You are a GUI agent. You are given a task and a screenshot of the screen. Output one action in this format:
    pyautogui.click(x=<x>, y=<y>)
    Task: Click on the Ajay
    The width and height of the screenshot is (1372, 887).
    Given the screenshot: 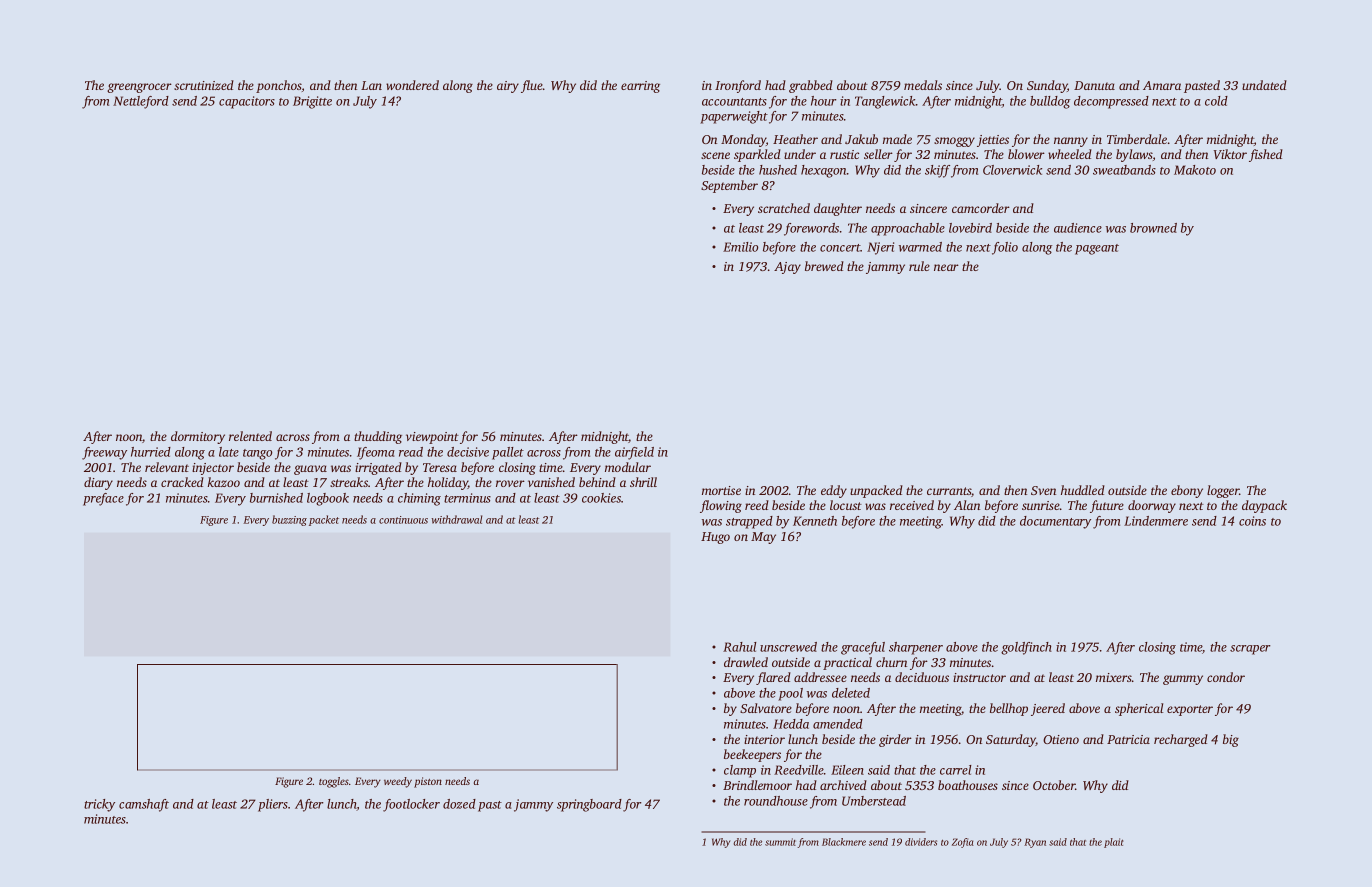 What is the action you would take?
    pyautogui.click(x=787, y=268)
